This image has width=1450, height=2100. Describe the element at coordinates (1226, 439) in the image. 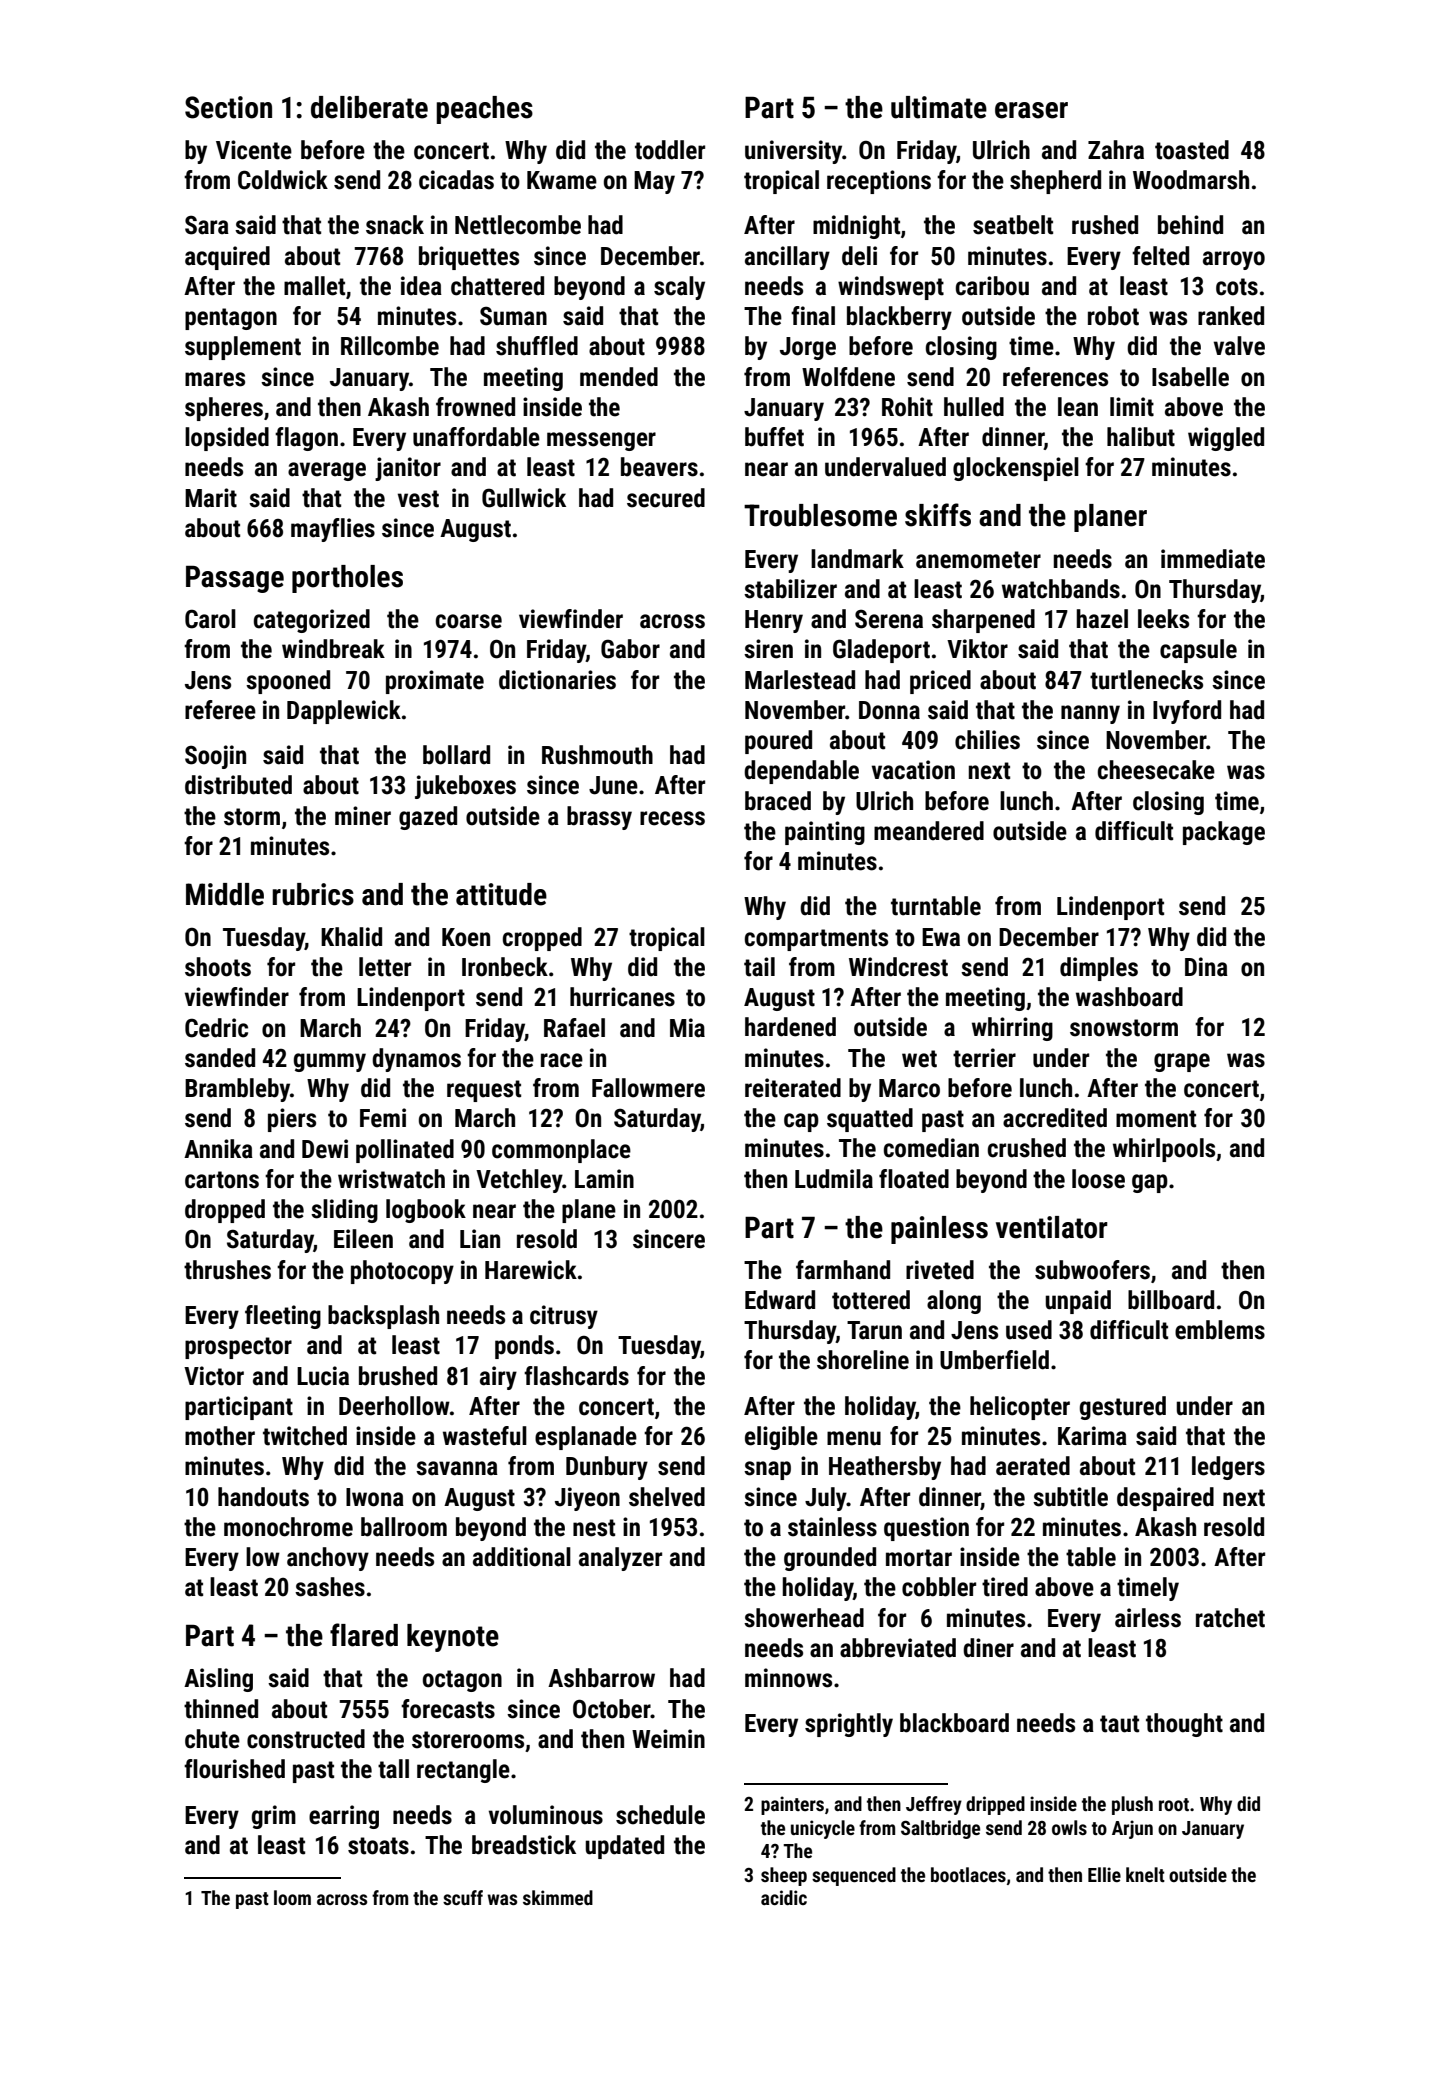

I see `wiggled` at that location.
